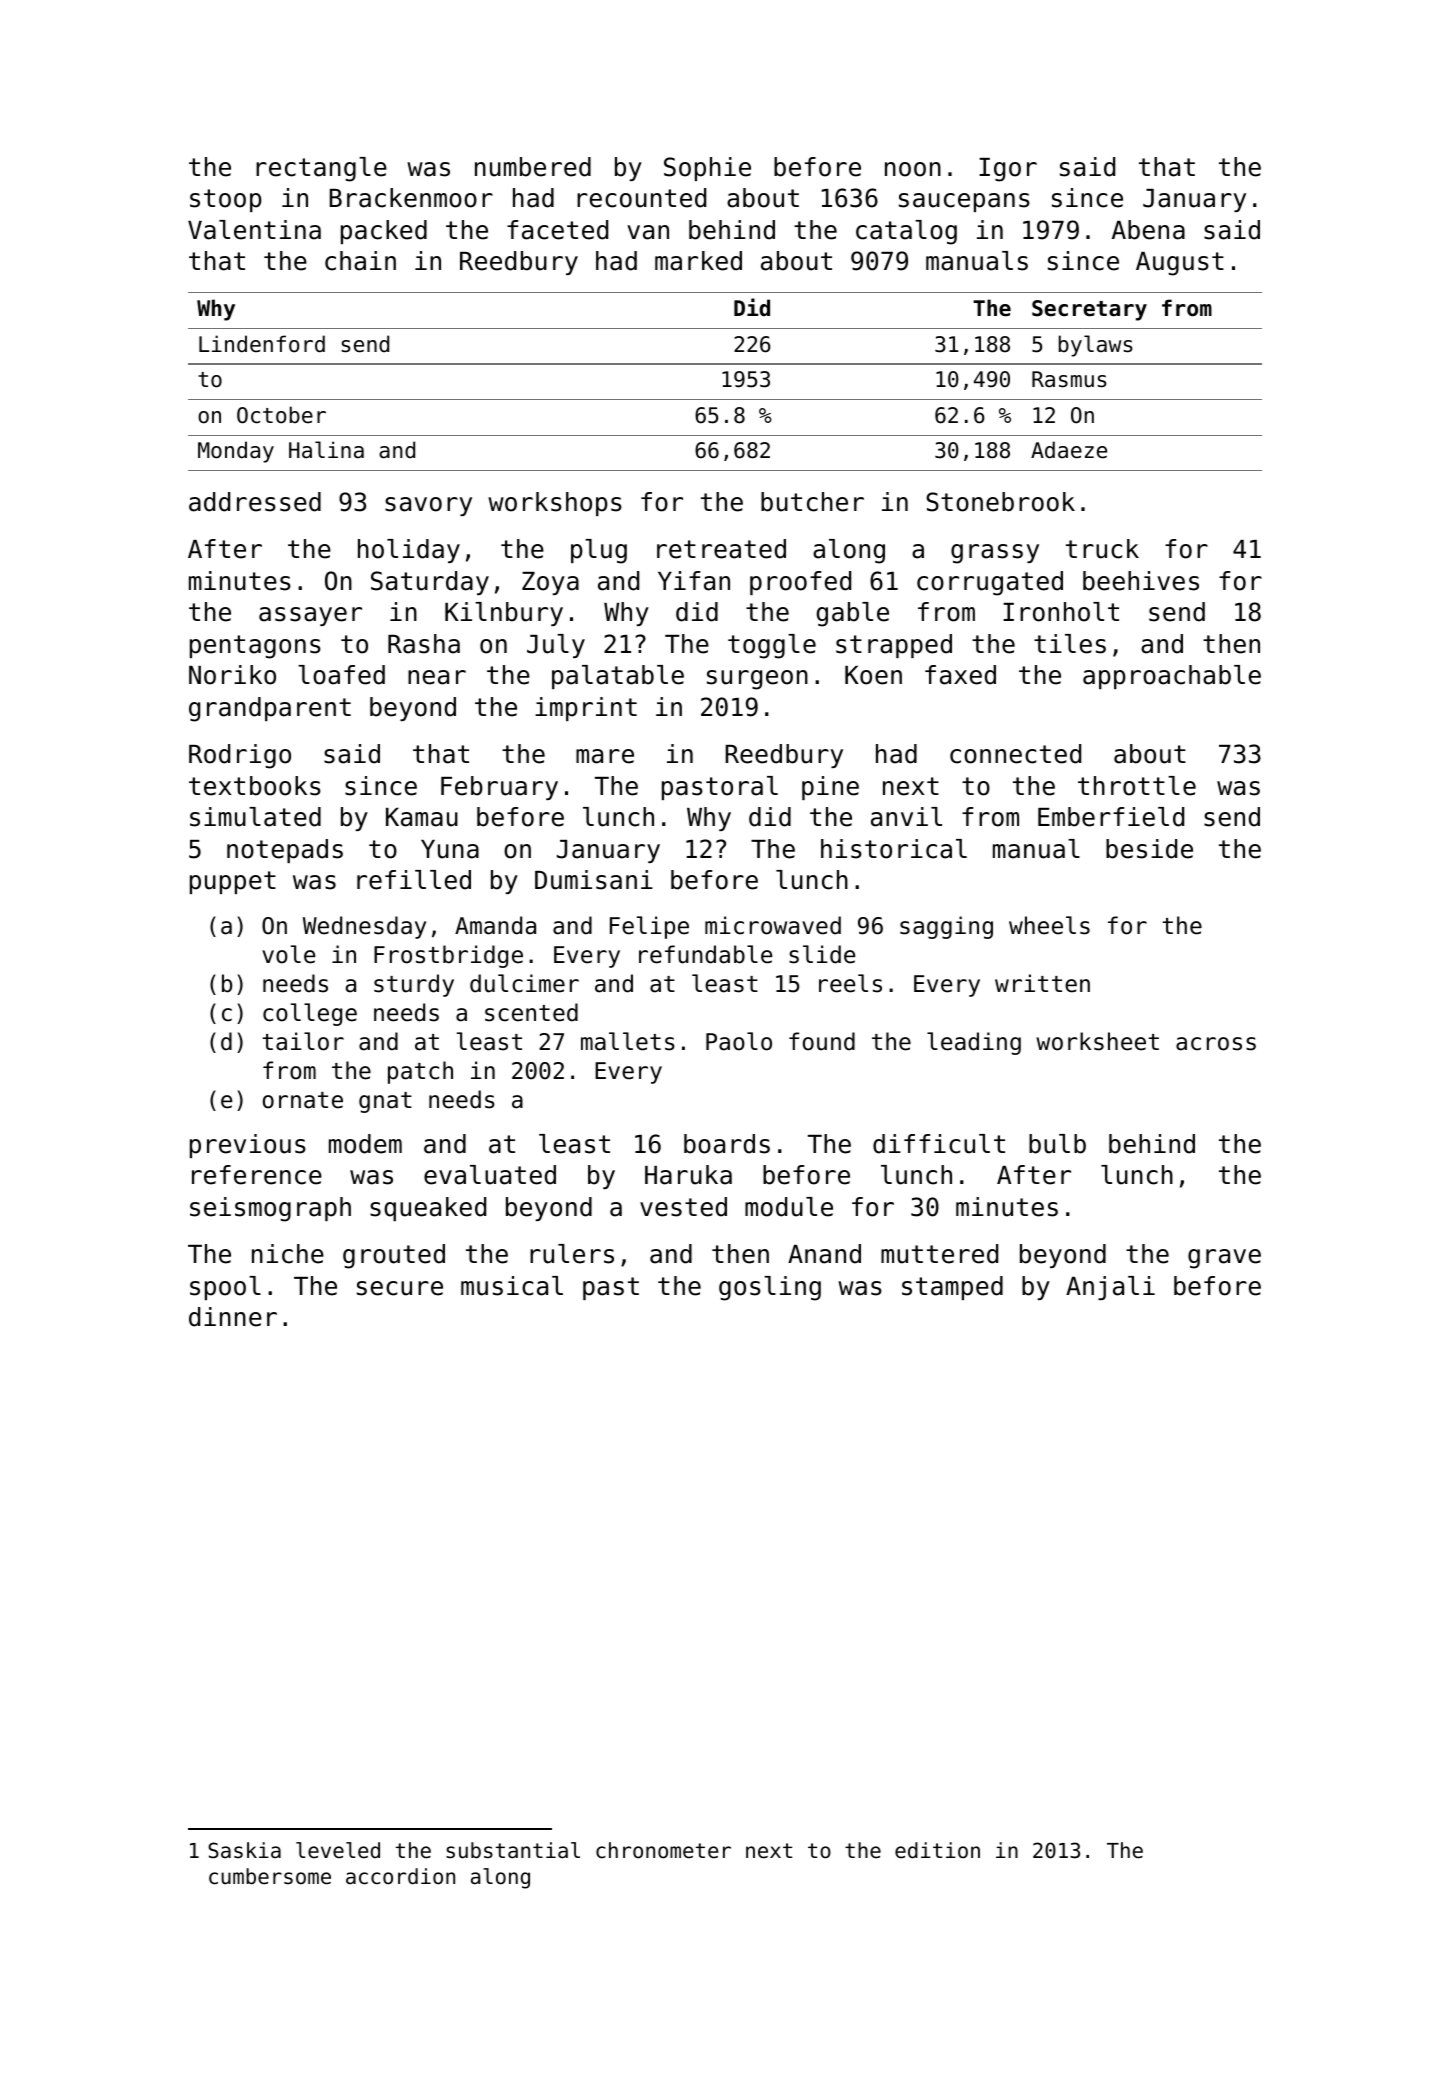  Describe the element at coordinates (400, 1288) in the page. I see `secure` at that location.
